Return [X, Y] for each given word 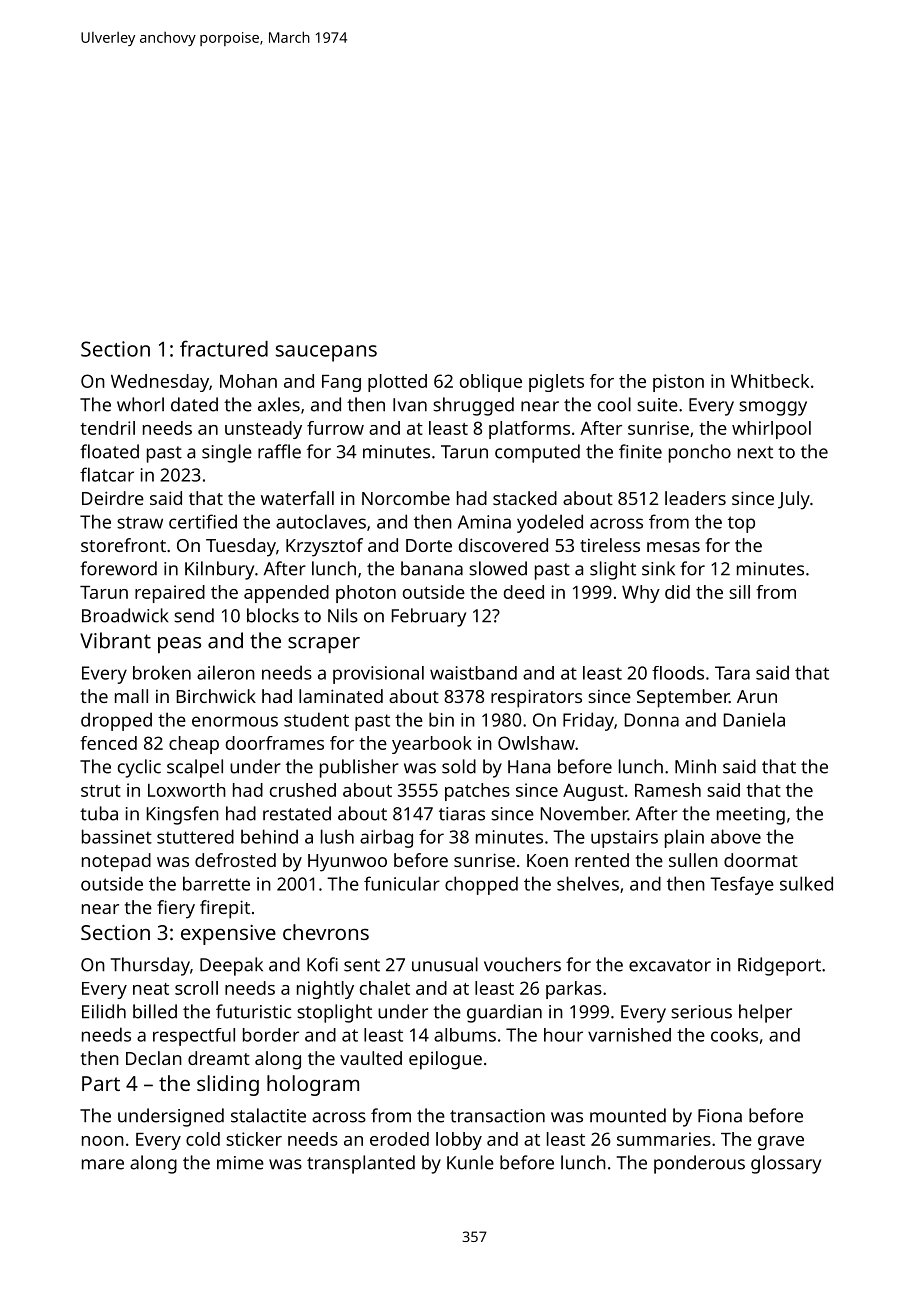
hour [563, 1035]
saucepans [326, 353]
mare [103, 1164]
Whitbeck [770, 381]
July [794, 500]
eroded [399, 1139]
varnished [629, 1035]
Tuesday [241, 547]
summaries [664, 1139]
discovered [503, 545]
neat [151, 989]
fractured [224, 348]
